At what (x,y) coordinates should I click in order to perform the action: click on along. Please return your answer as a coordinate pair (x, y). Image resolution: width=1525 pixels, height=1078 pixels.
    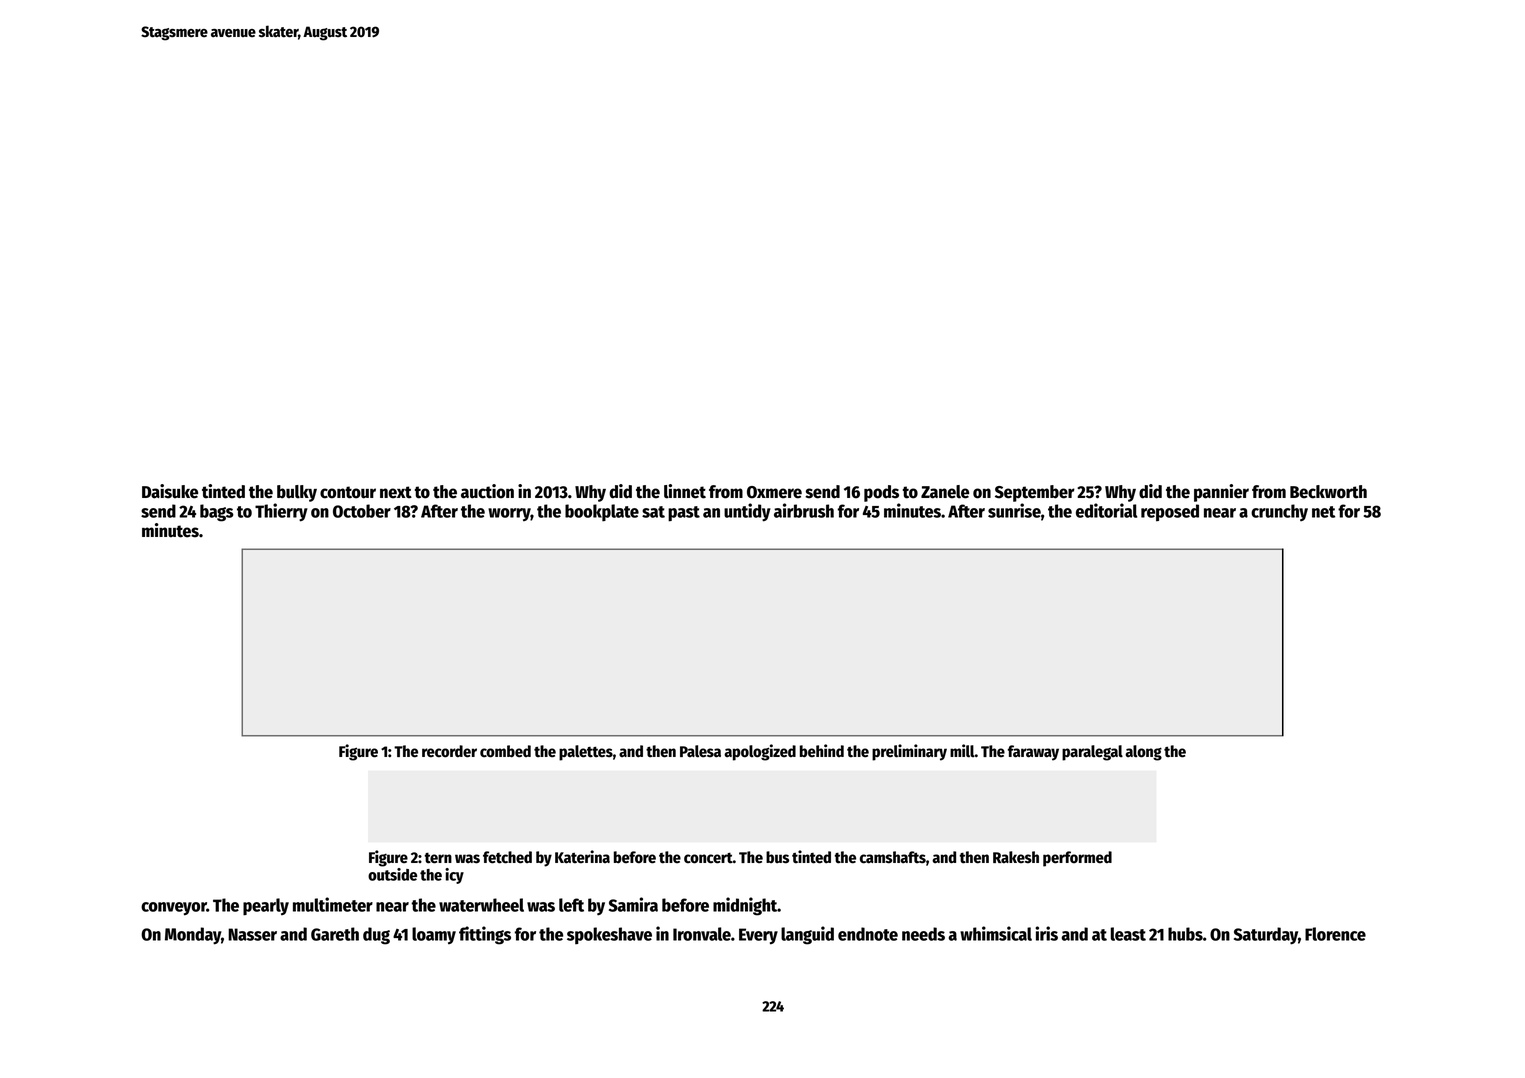
    Looking at the image, I should click on (1143, 753).
